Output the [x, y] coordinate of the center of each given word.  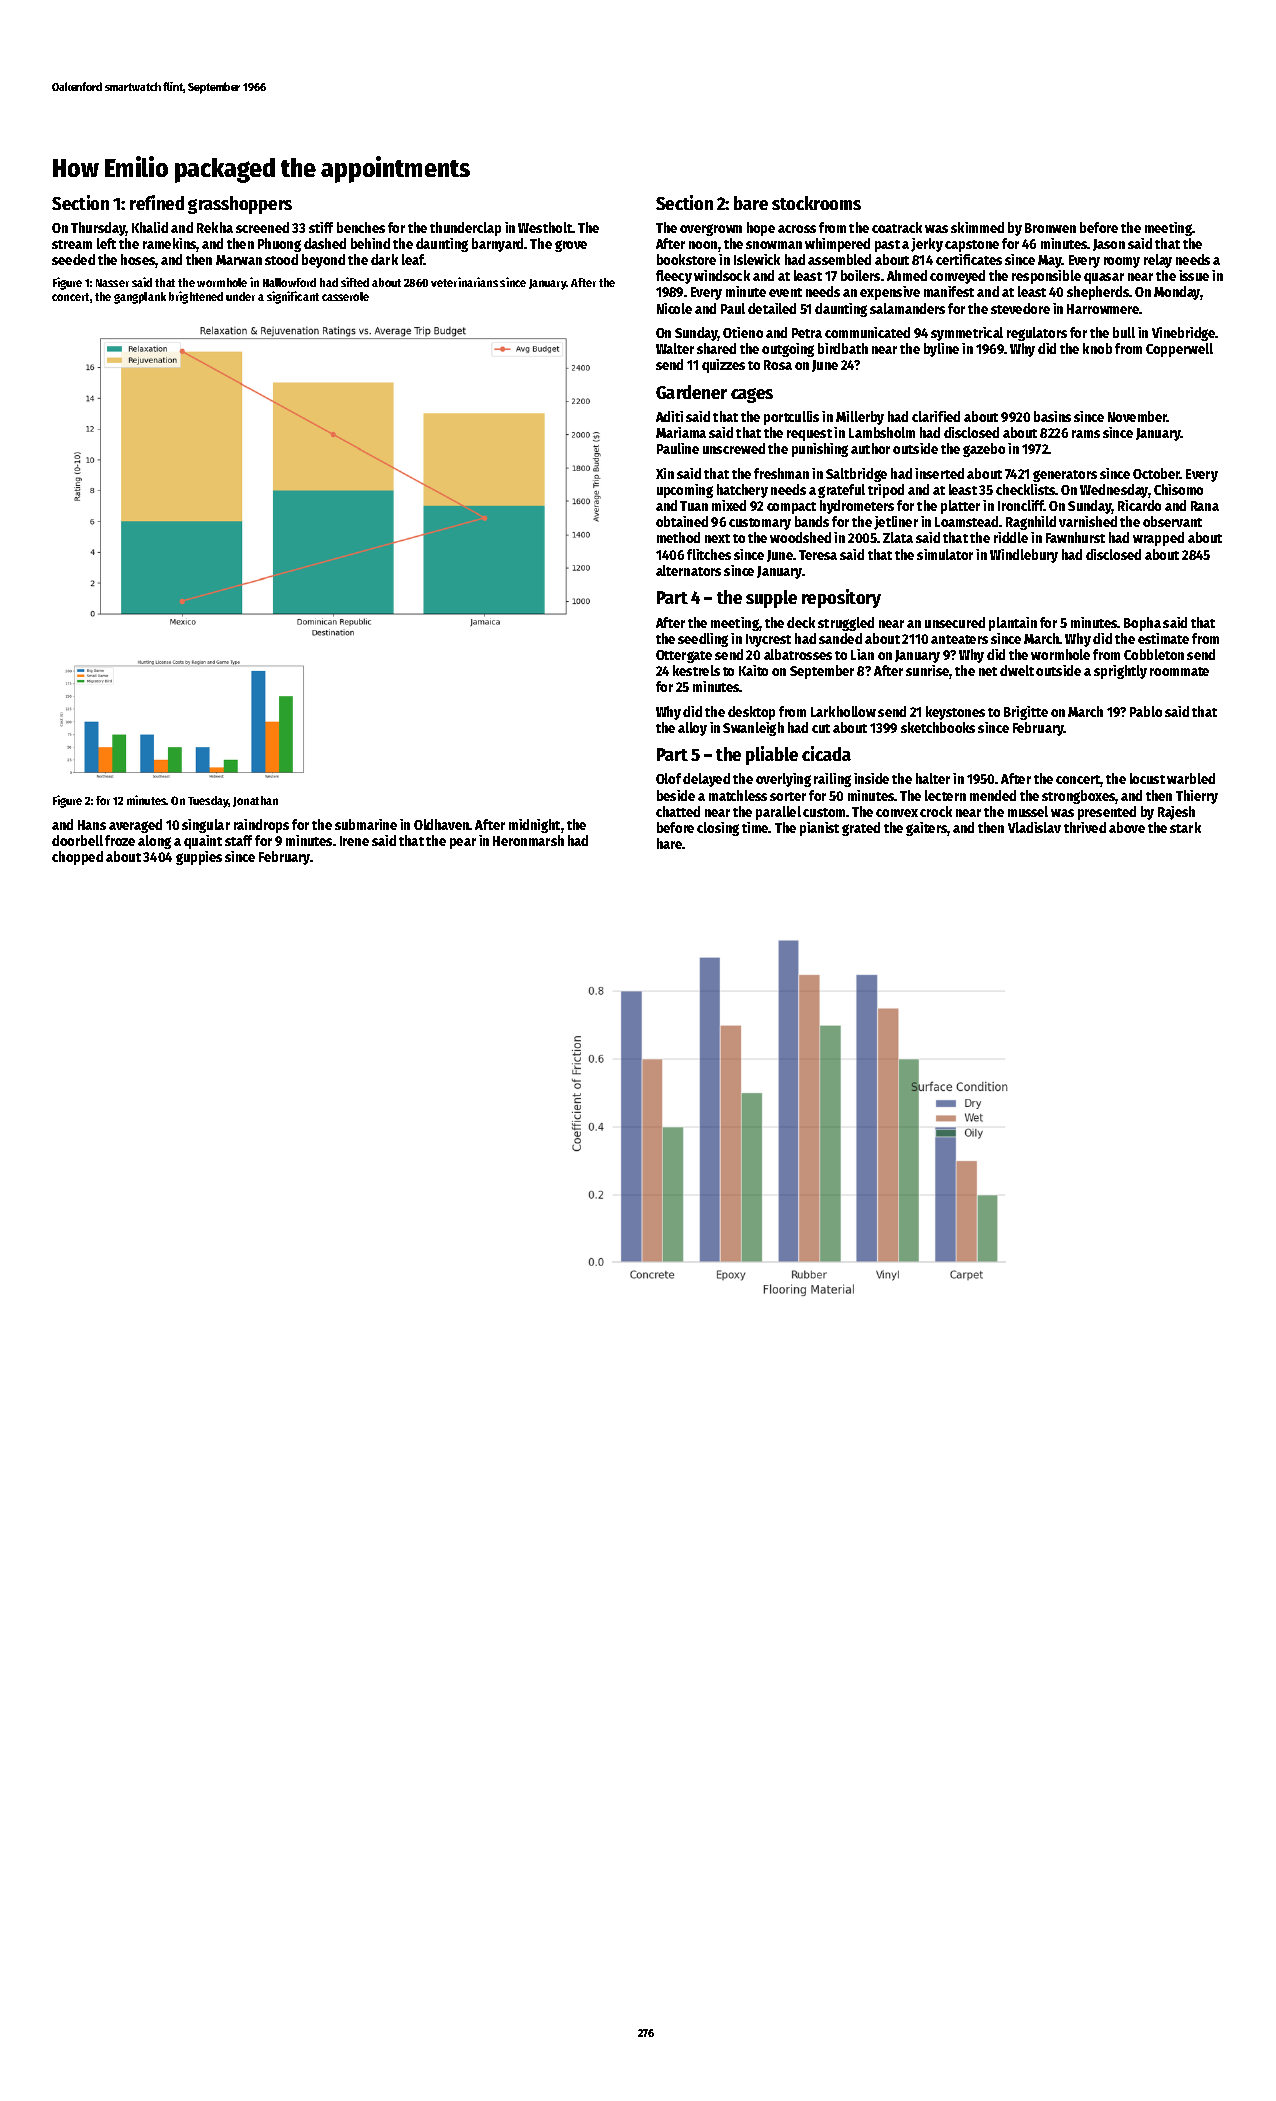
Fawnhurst [1075, 537]
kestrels [696, 670]
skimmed [977, 227]
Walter [675, 348]
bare [751, 203]
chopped [77, 858]
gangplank [140, 298]
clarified [936, 416]
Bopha [1142, 624]
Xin [665, 473]
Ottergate [684, 656]
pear [463, 843]
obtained [682, 521]
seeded [73, 259]
